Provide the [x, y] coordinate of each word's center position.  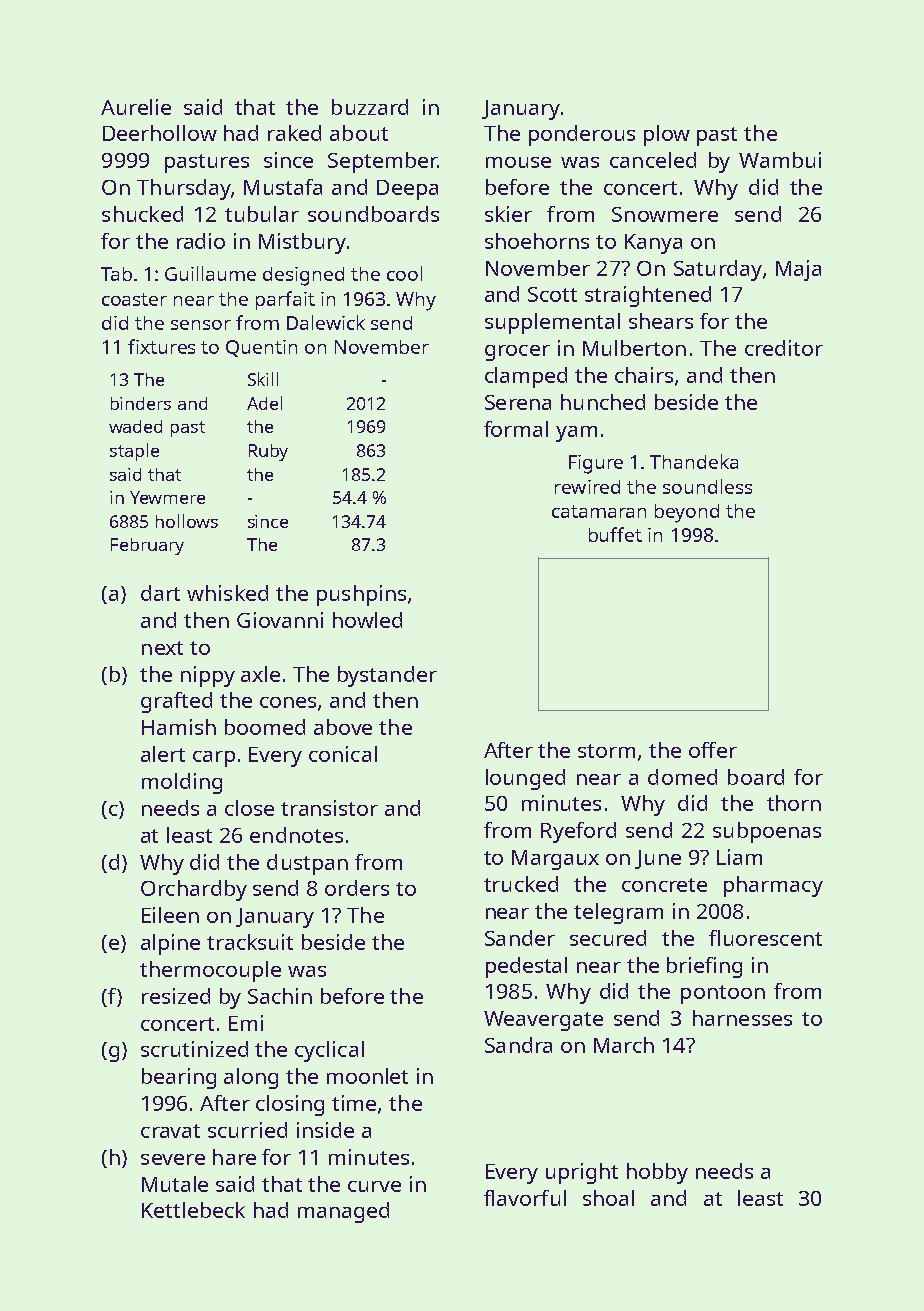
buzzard [370, 107]
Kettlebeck [193, 1210]
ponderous [582, 135]
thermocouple [210, 971]
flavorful [525, 1198]
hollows [187, 521]
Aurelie [136, 107]
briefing [704, 967]
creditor [784, 348]
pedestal [526, 967]
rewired [587, 487]
